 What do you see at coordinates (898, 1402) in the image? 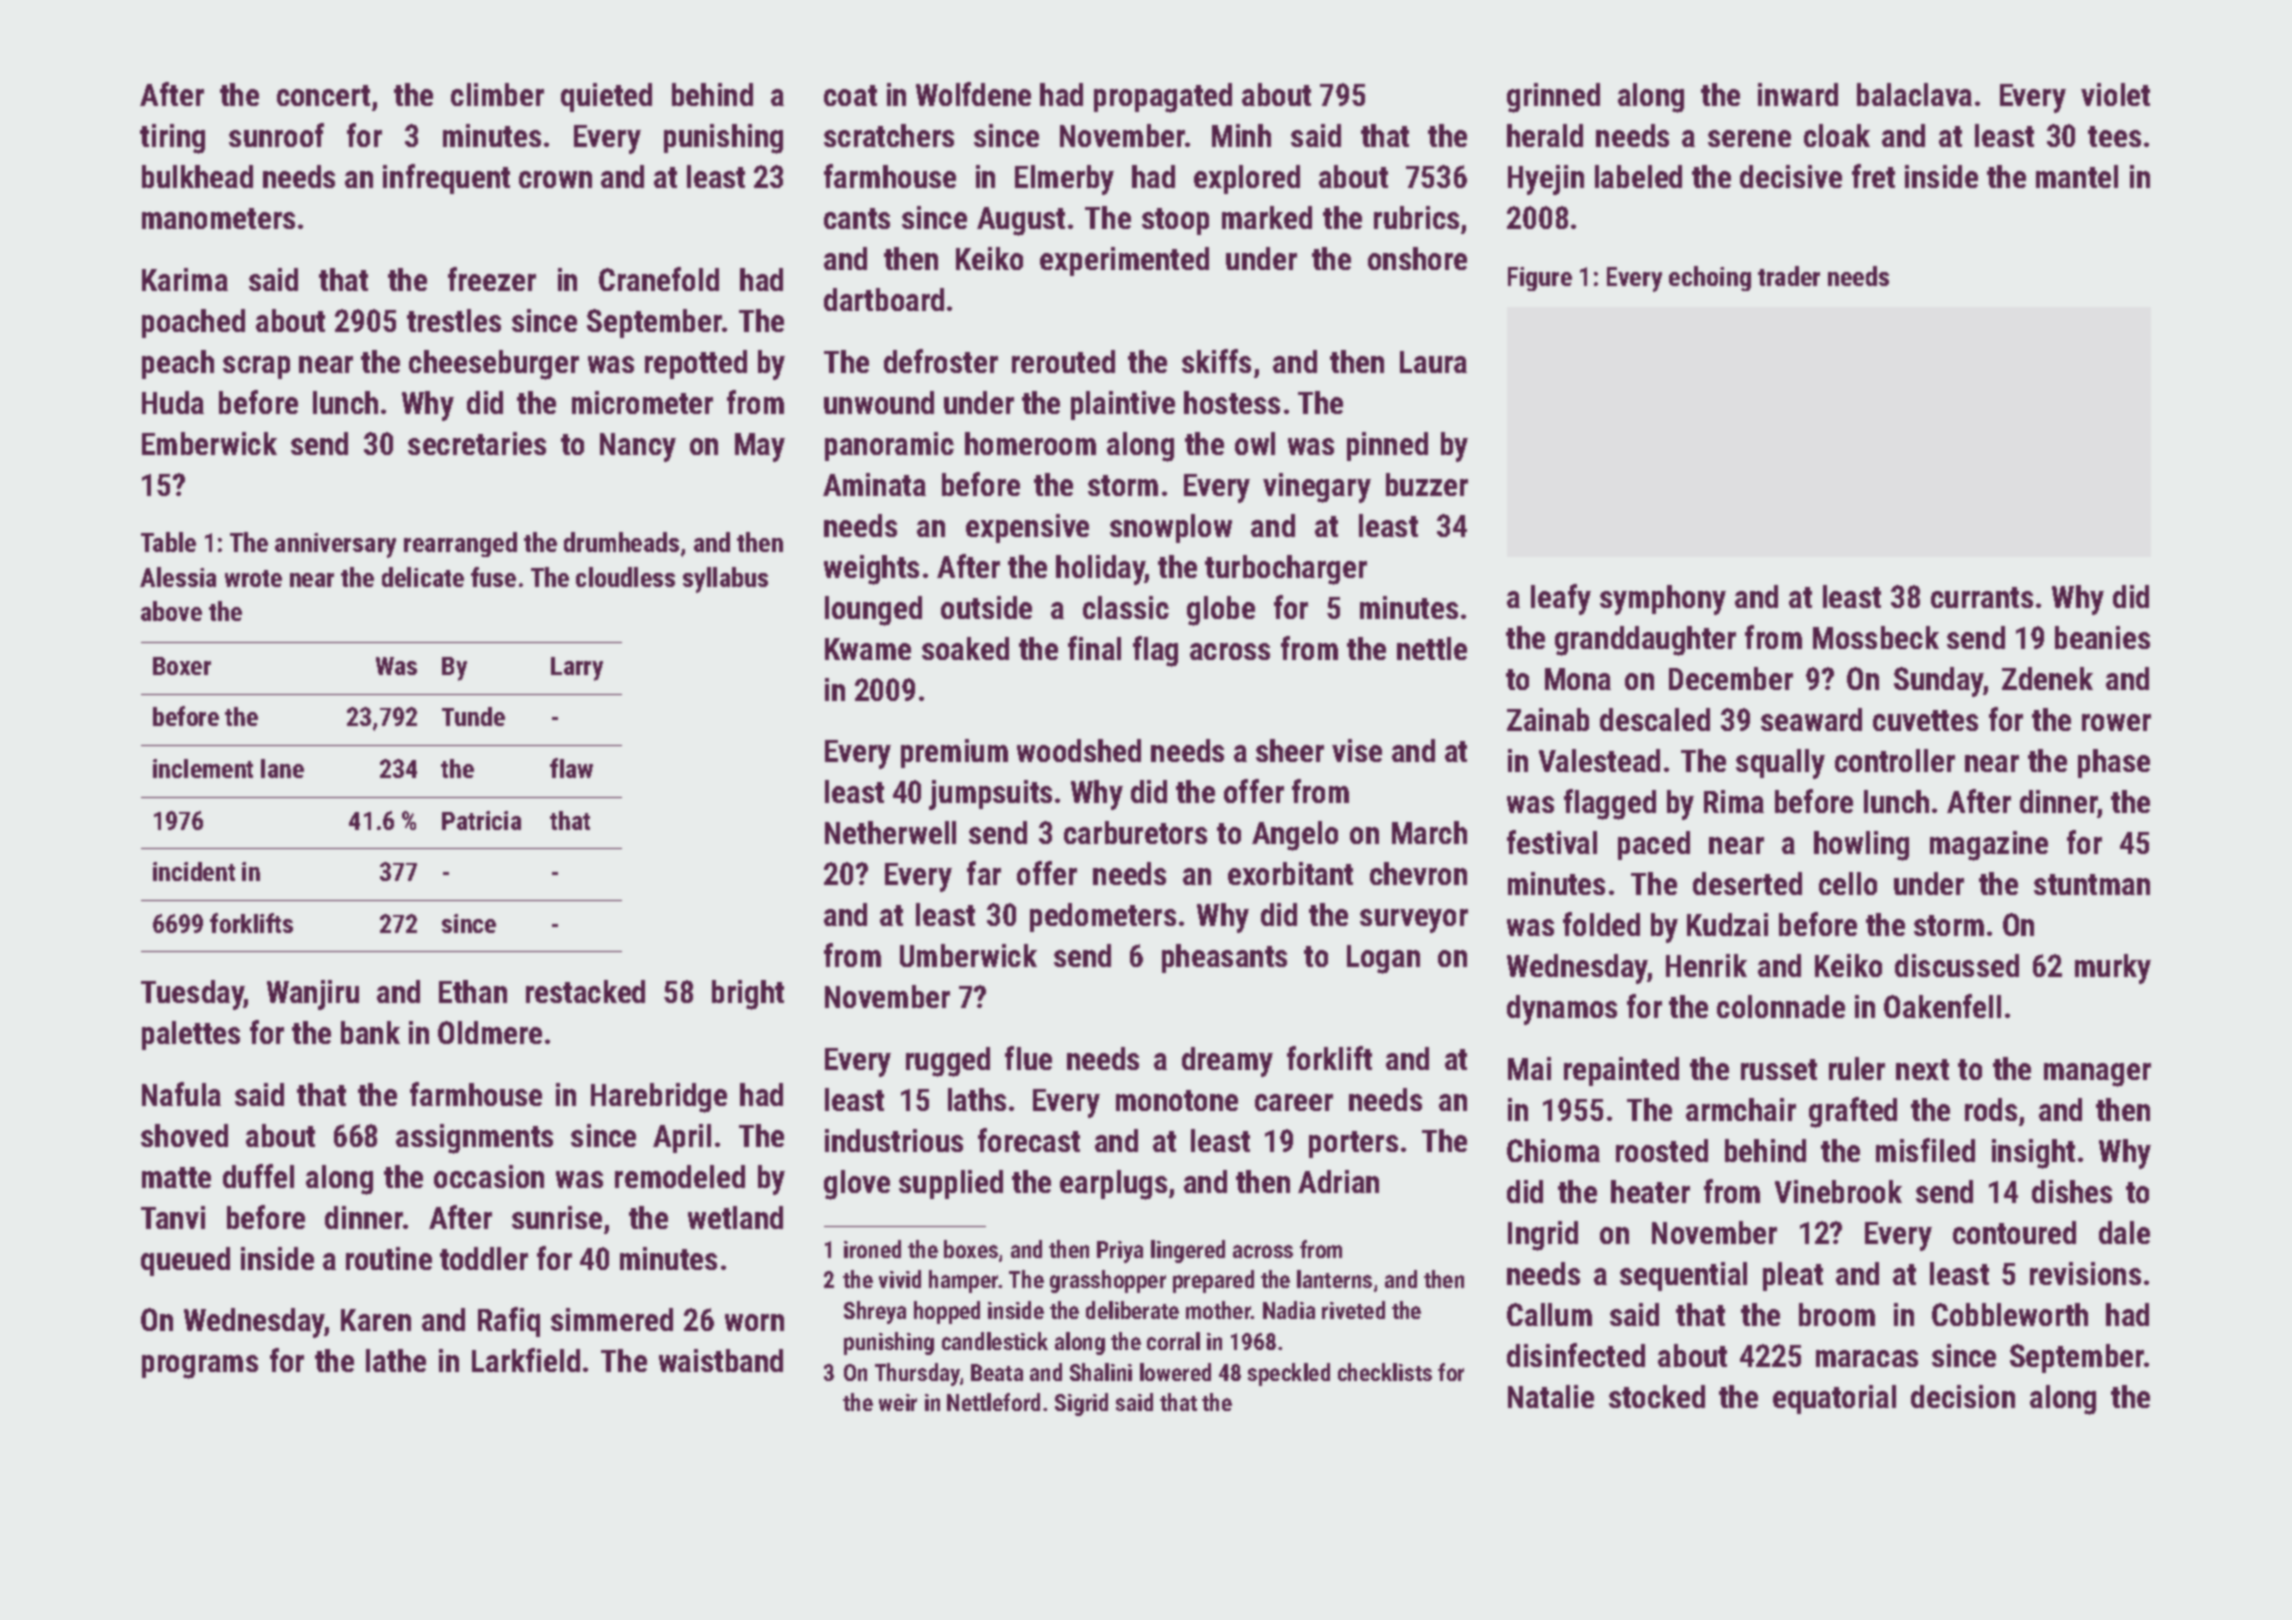
I see `weir` at bounding box center [898, 1402].
